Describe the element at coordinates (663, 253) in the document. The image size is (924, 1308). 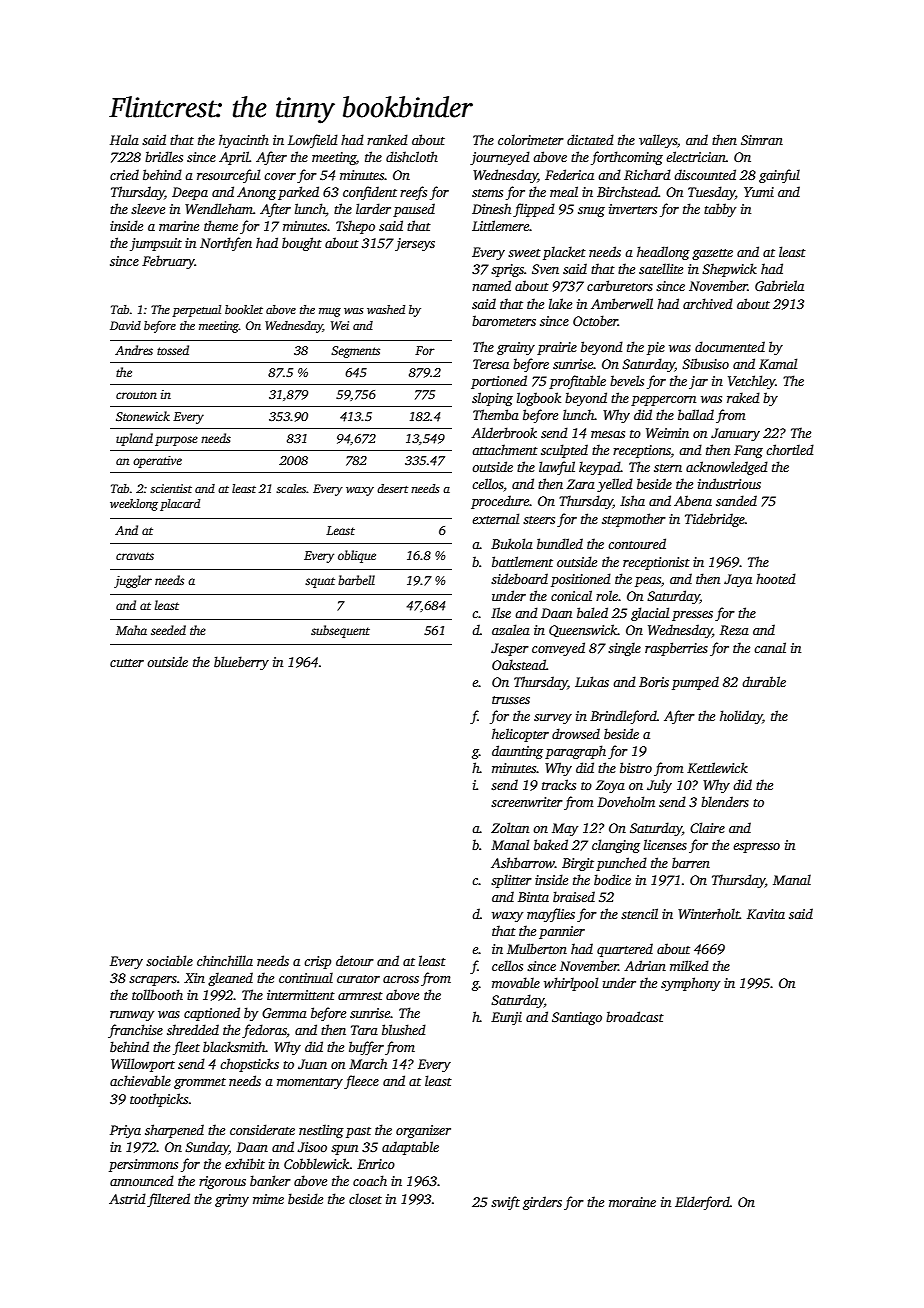
I see `headlong` at that location.
